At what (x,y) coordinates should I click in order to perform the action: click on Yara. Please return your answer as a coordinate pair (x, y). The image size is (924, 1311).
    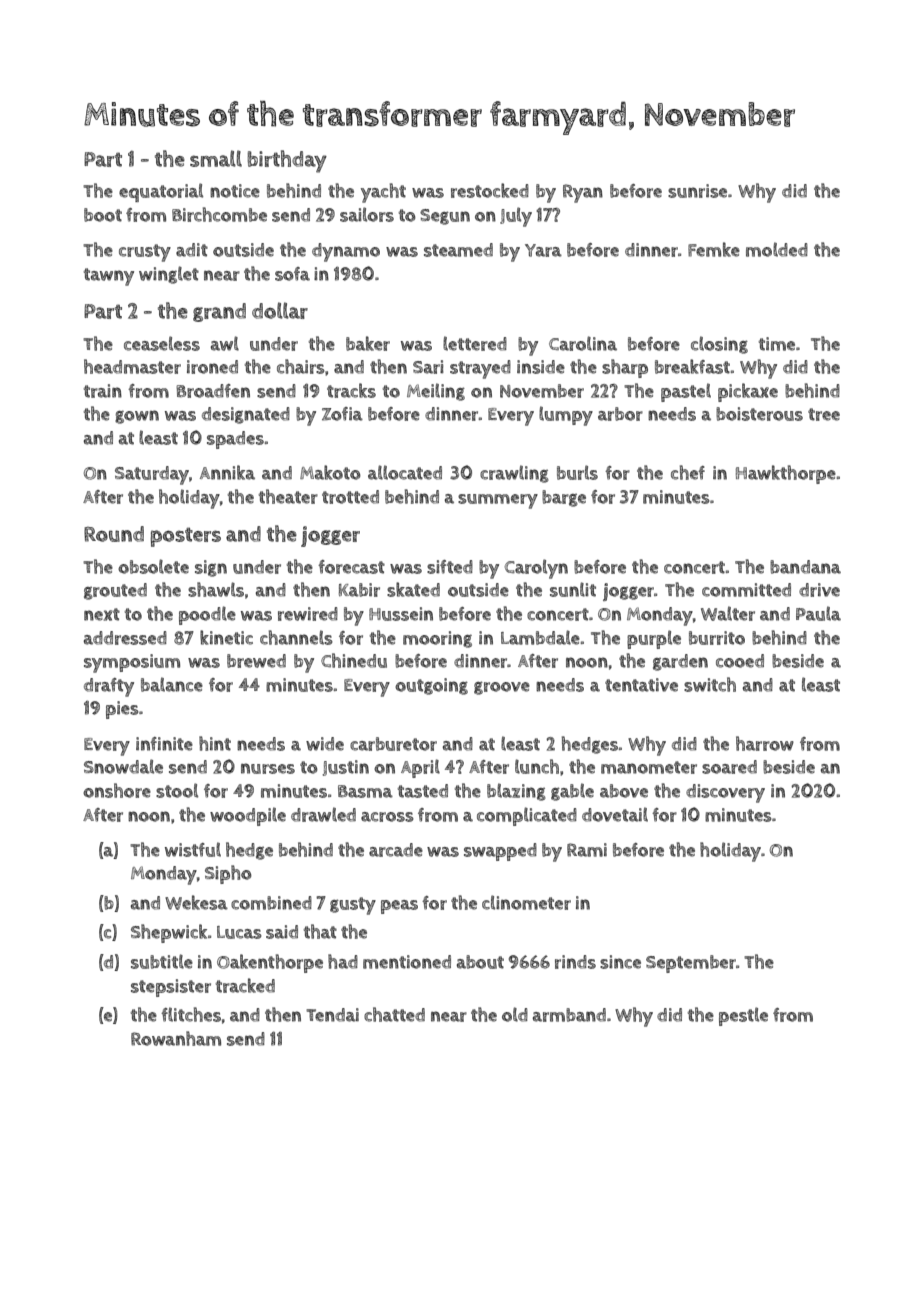
    Looking at the image, I should click on (543, 250).
